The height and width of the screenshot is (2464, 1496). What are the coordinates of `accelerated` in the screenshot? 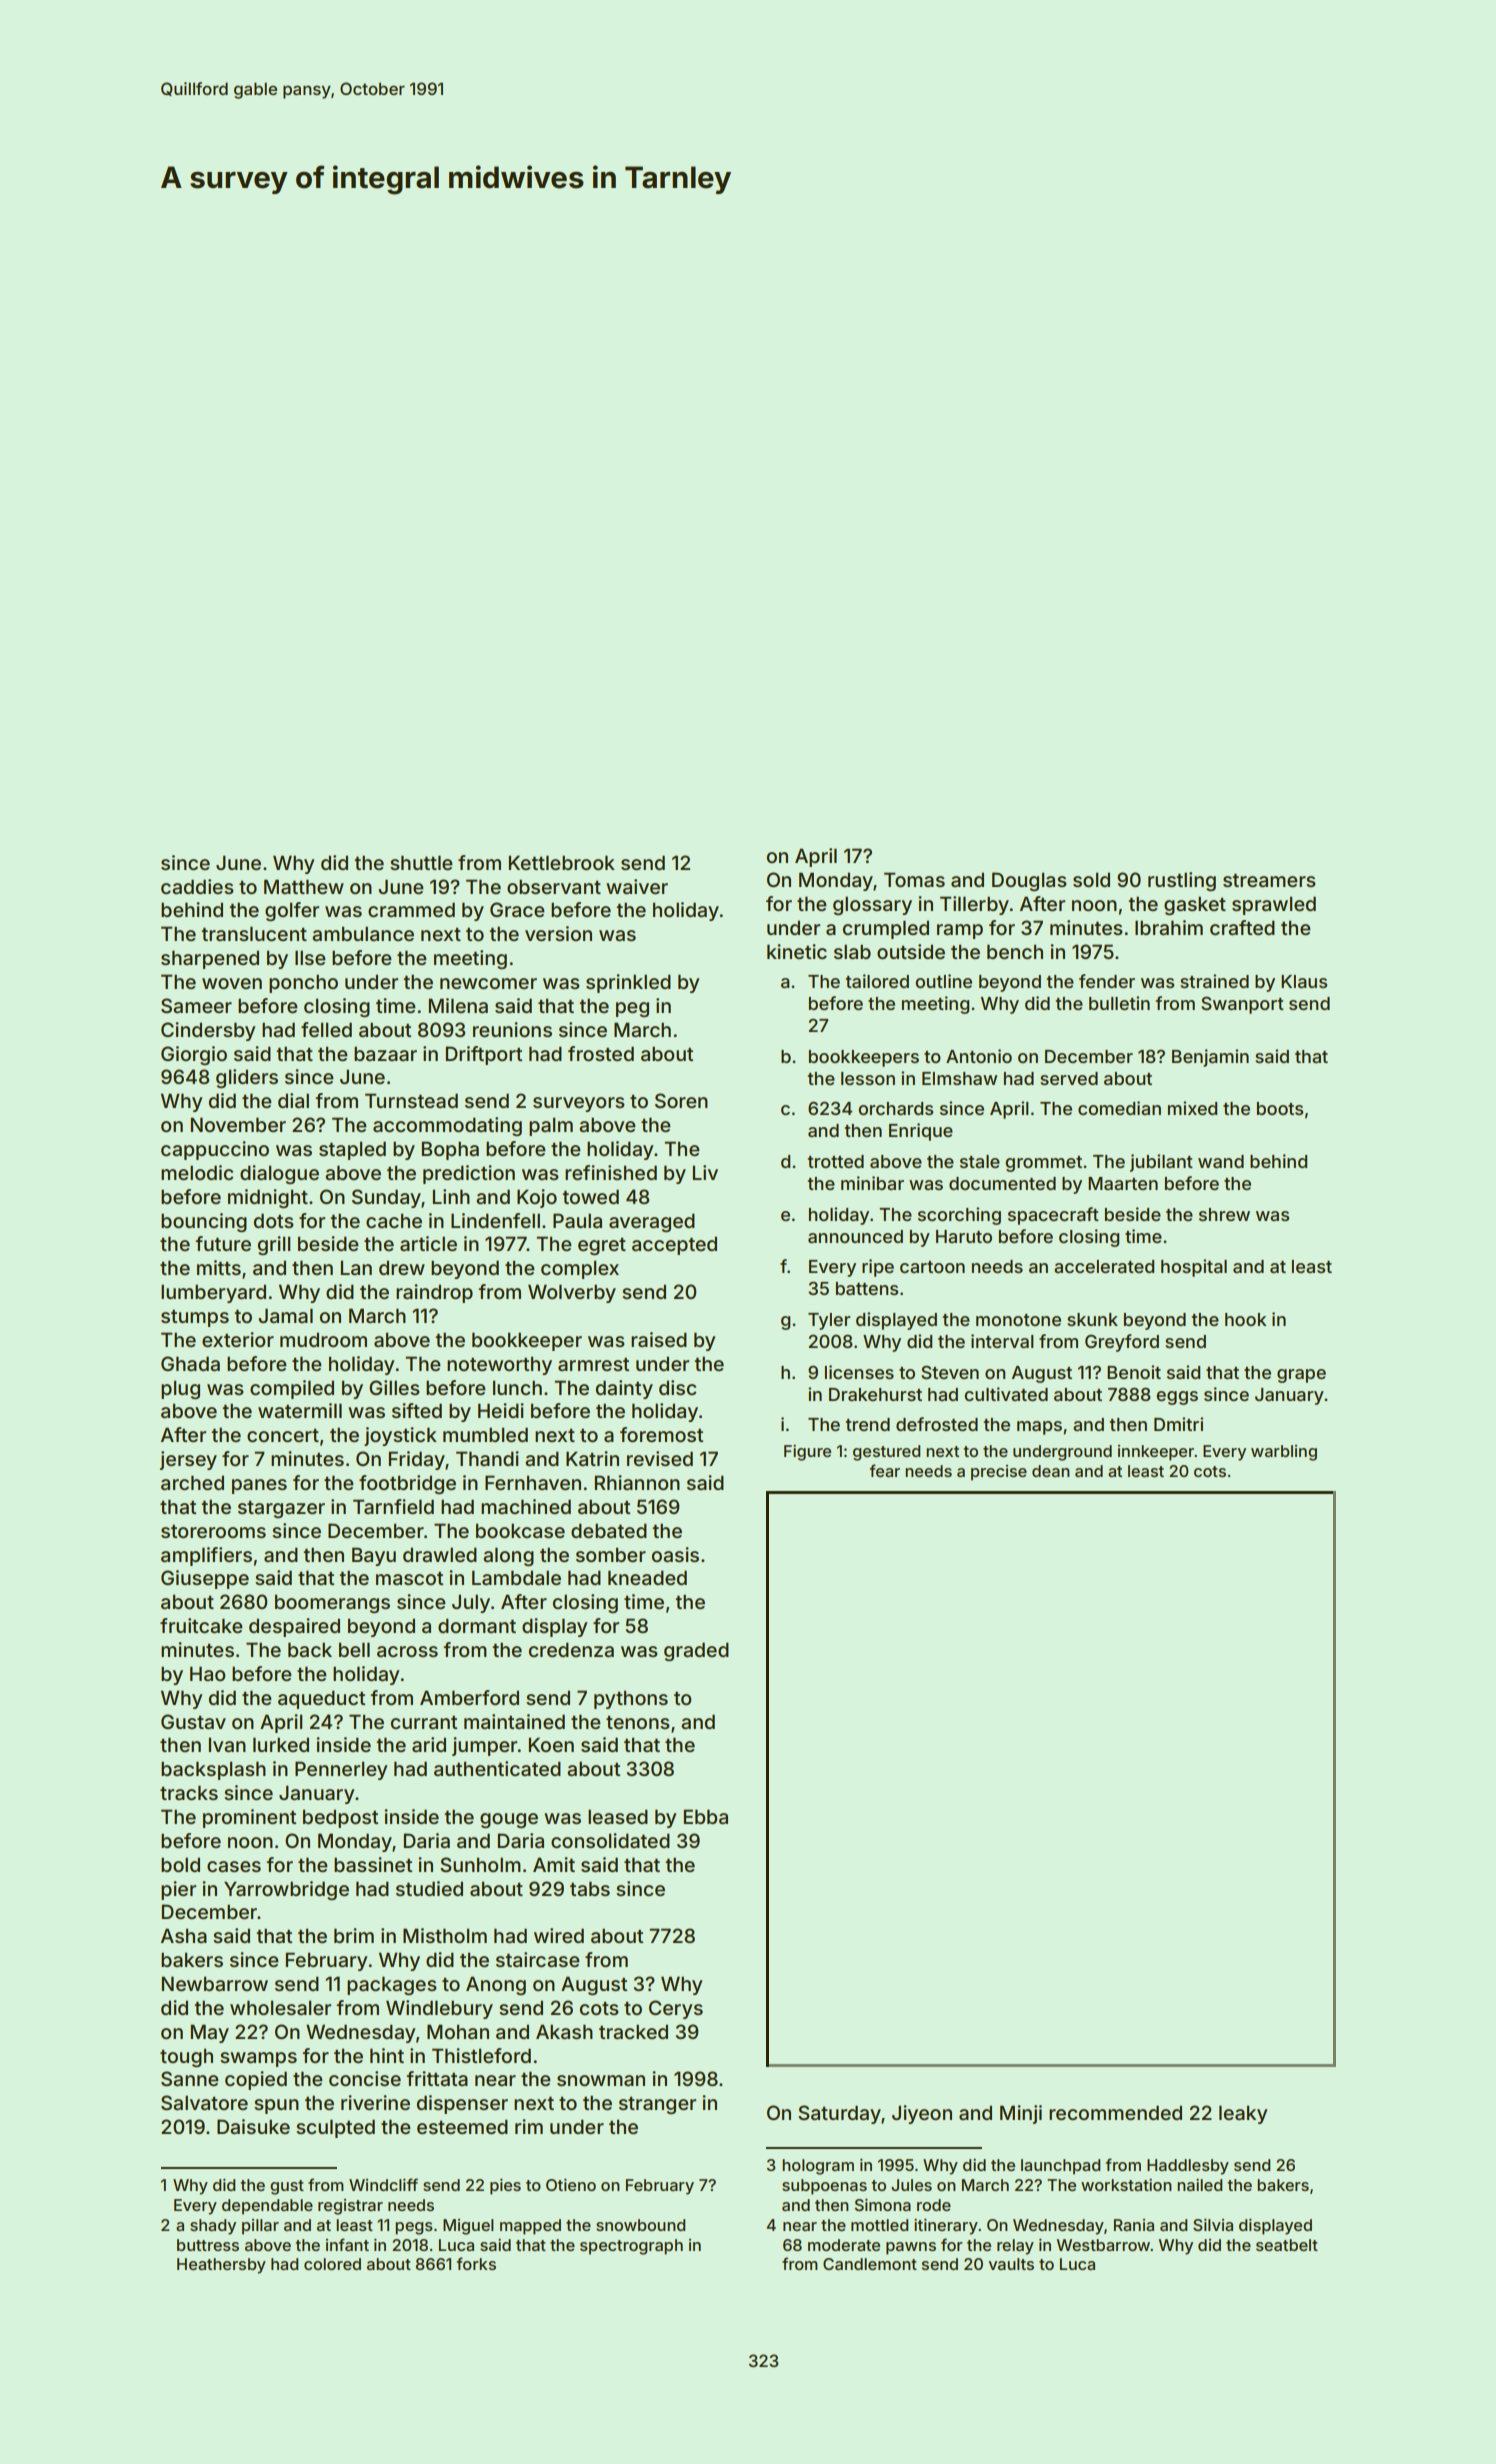 It's located at (1104, 1266).
